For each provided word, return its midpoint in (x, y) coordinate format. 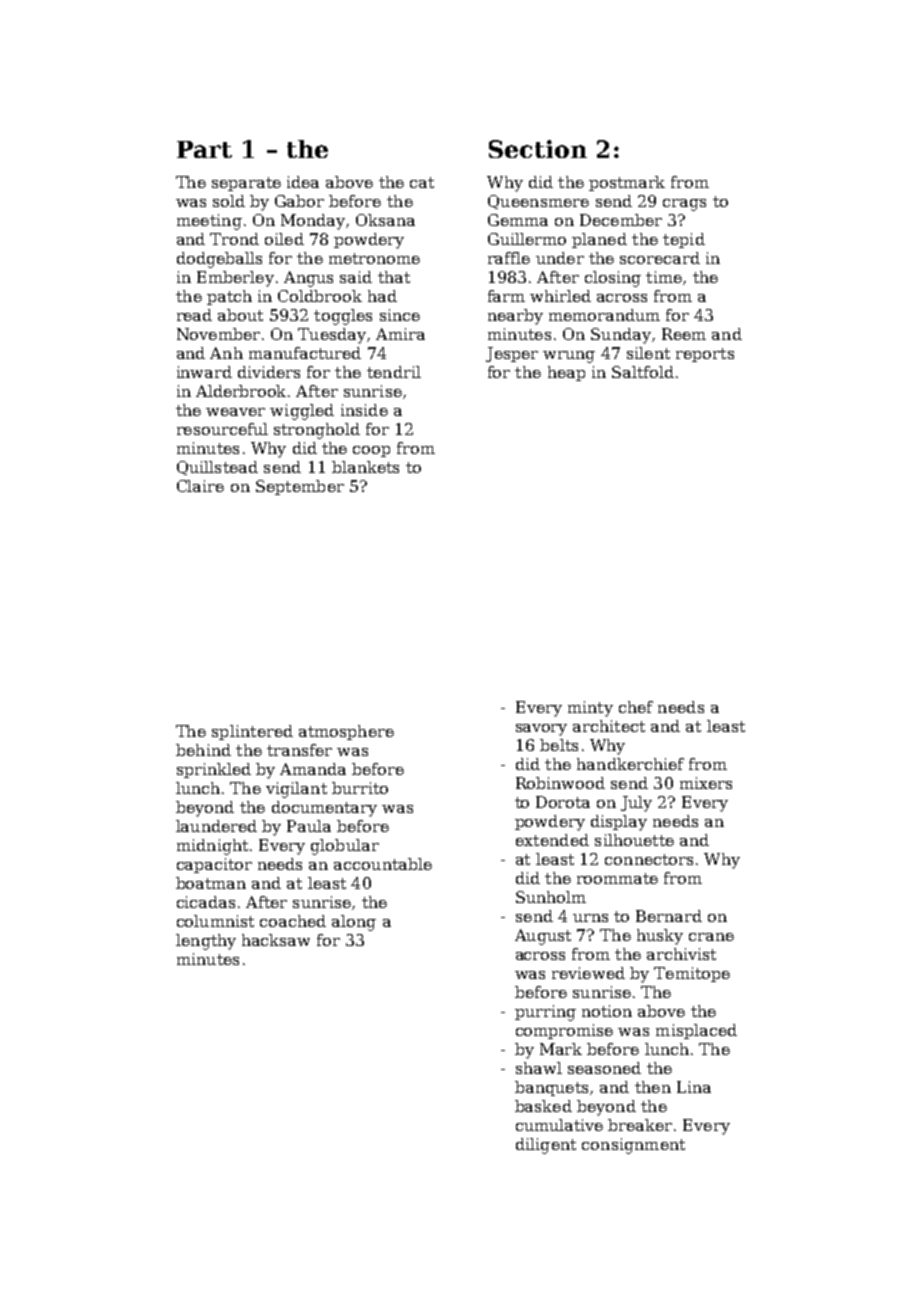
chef (636, 707)
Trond (234, 239)
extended (552, 840)
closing (613, 279)
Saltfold (643, 372)
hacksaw (276, 940)
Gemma (518, 220)
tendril (394, 372)
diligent (546, 1146)
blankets (365, 467)
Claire (200, 486)
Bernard (669, 916)
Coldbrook (320, 296)
